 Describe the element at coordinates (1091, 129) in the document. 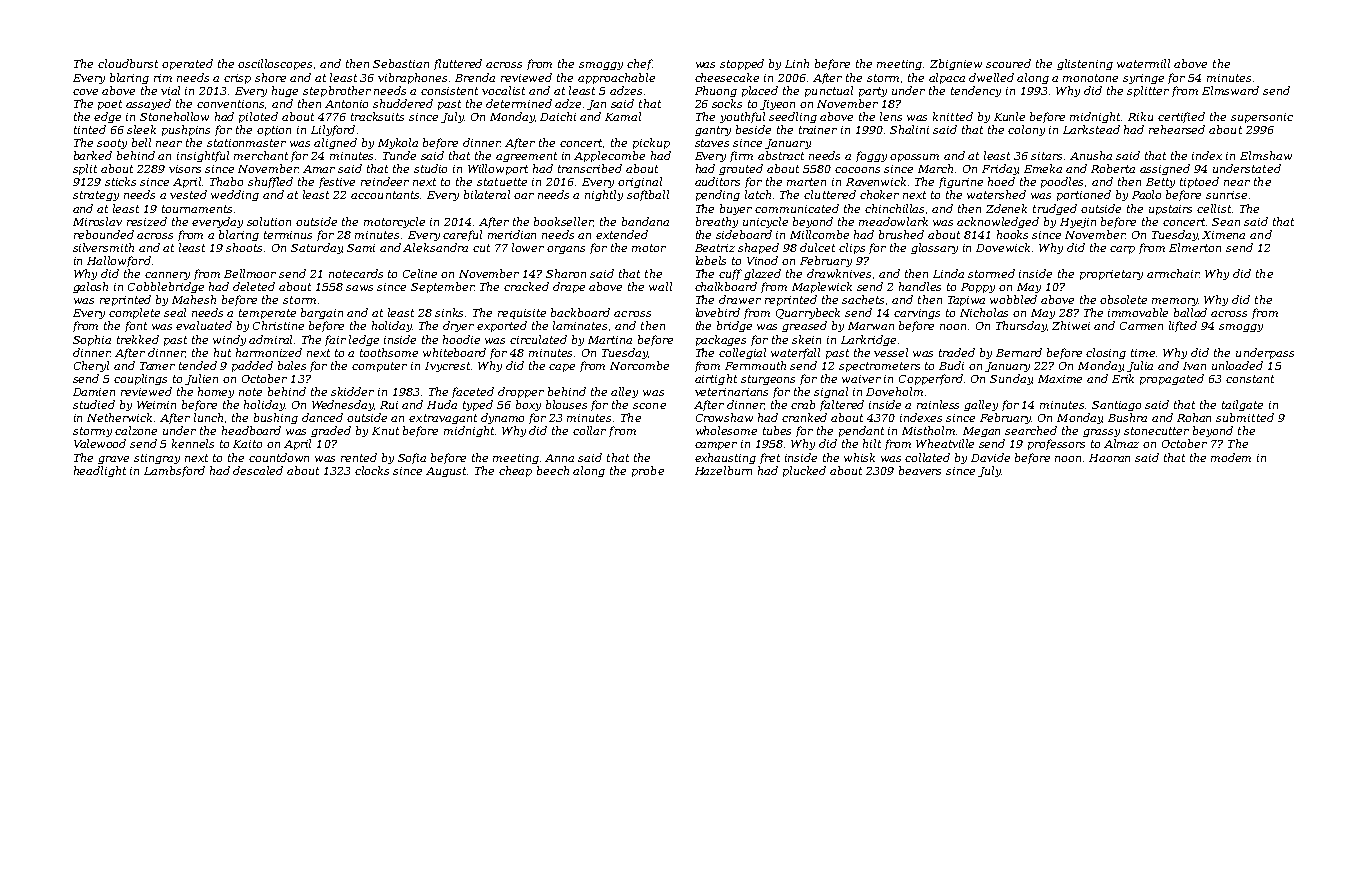

I see `Larkstead` at that location.
